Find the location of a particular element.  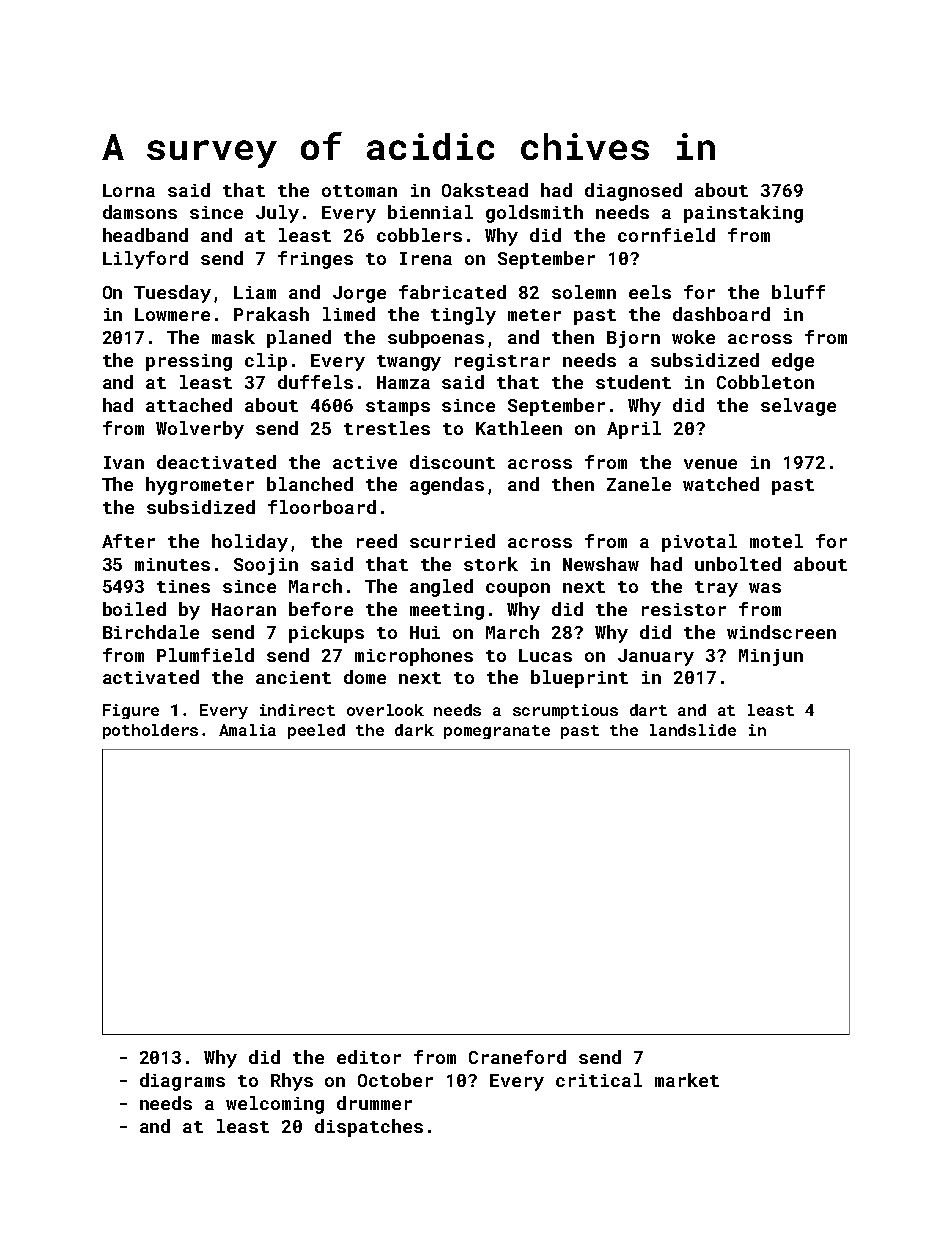

dark is located at coordinates (414, 730).
